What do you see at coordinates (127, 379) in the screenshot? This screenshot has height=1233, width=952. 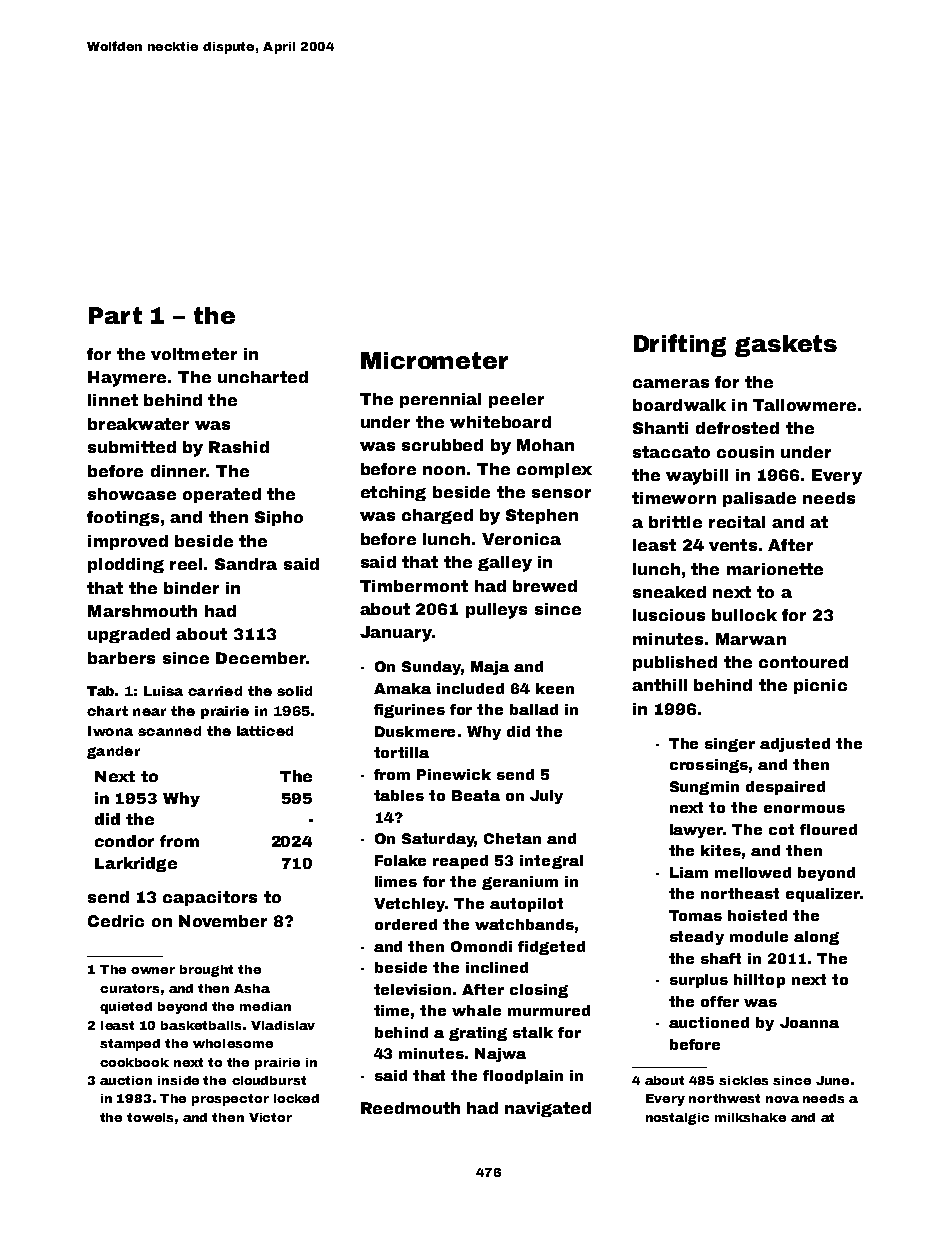 I see `Haymere` at bounding box center [127, 379].
